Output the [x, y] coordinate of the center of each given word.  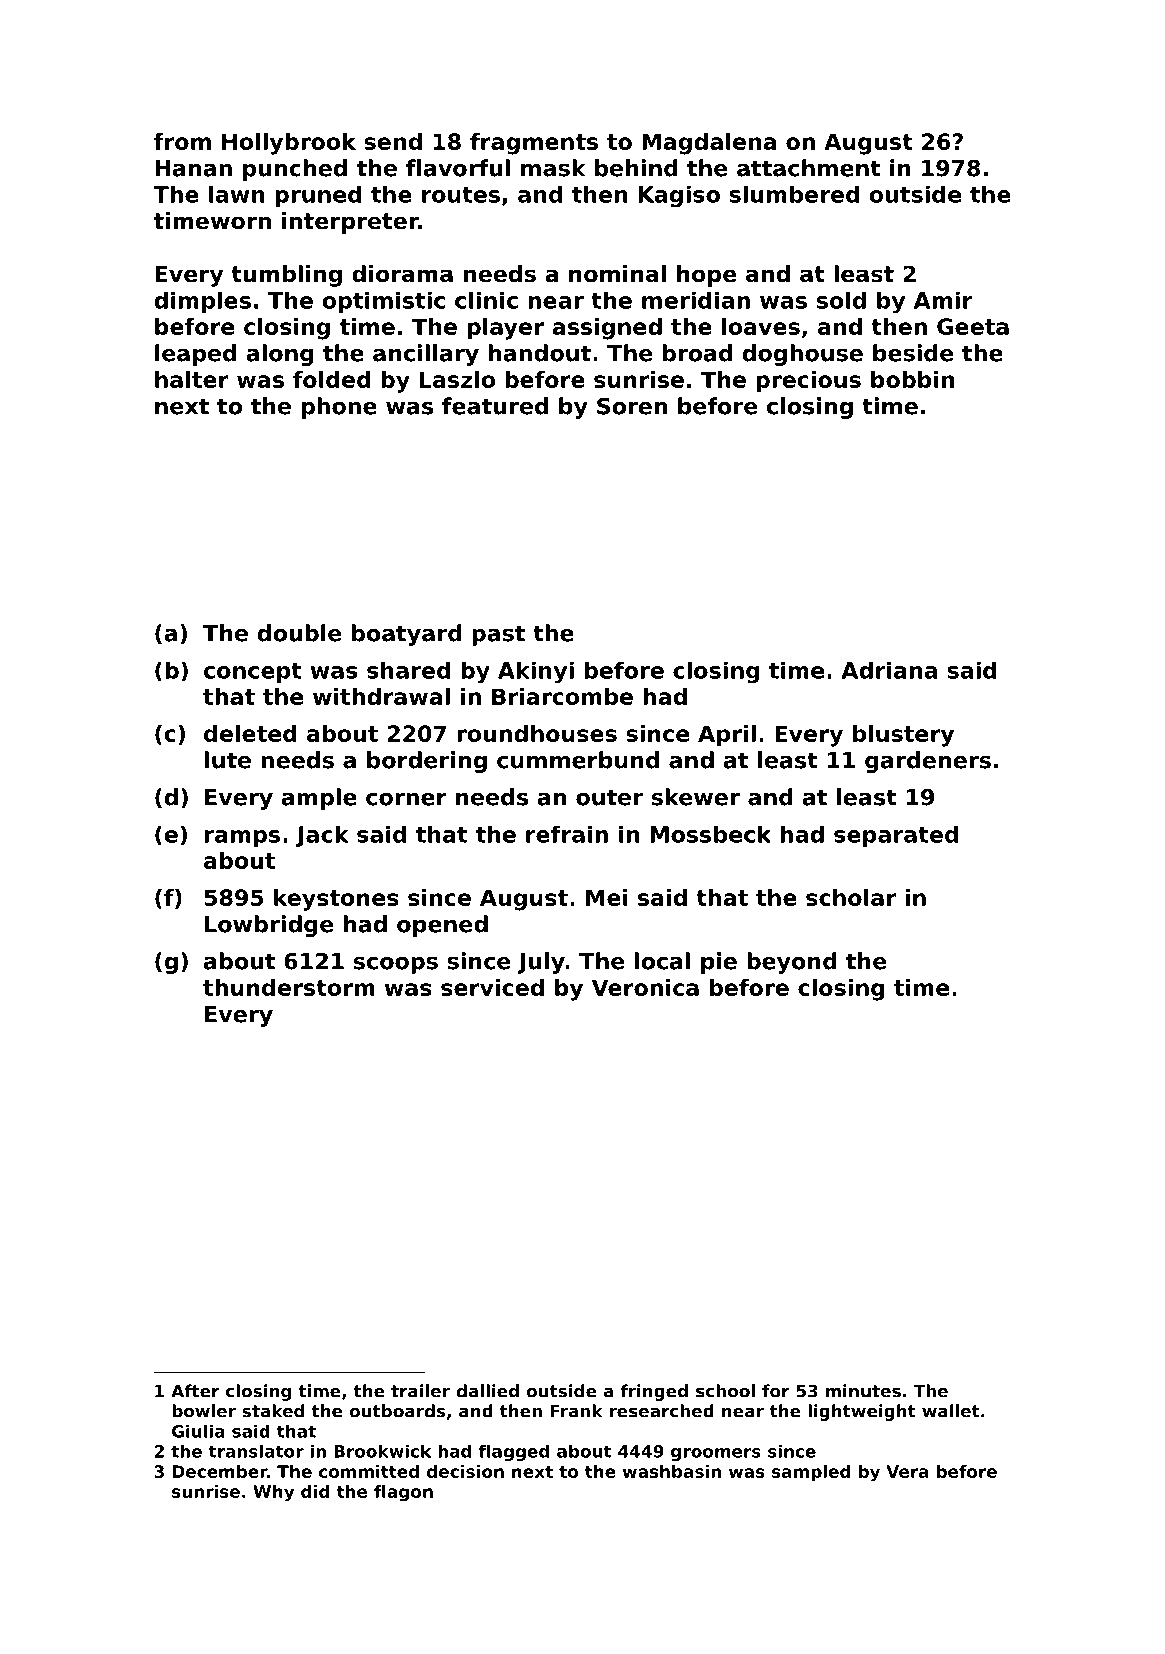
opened [442, 926]
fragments [534, 144]
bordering [427, 762]
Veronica [645, 987]
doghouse [803, 355]
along [280, 355]
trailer [420, 1391]
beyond [792, 963]
